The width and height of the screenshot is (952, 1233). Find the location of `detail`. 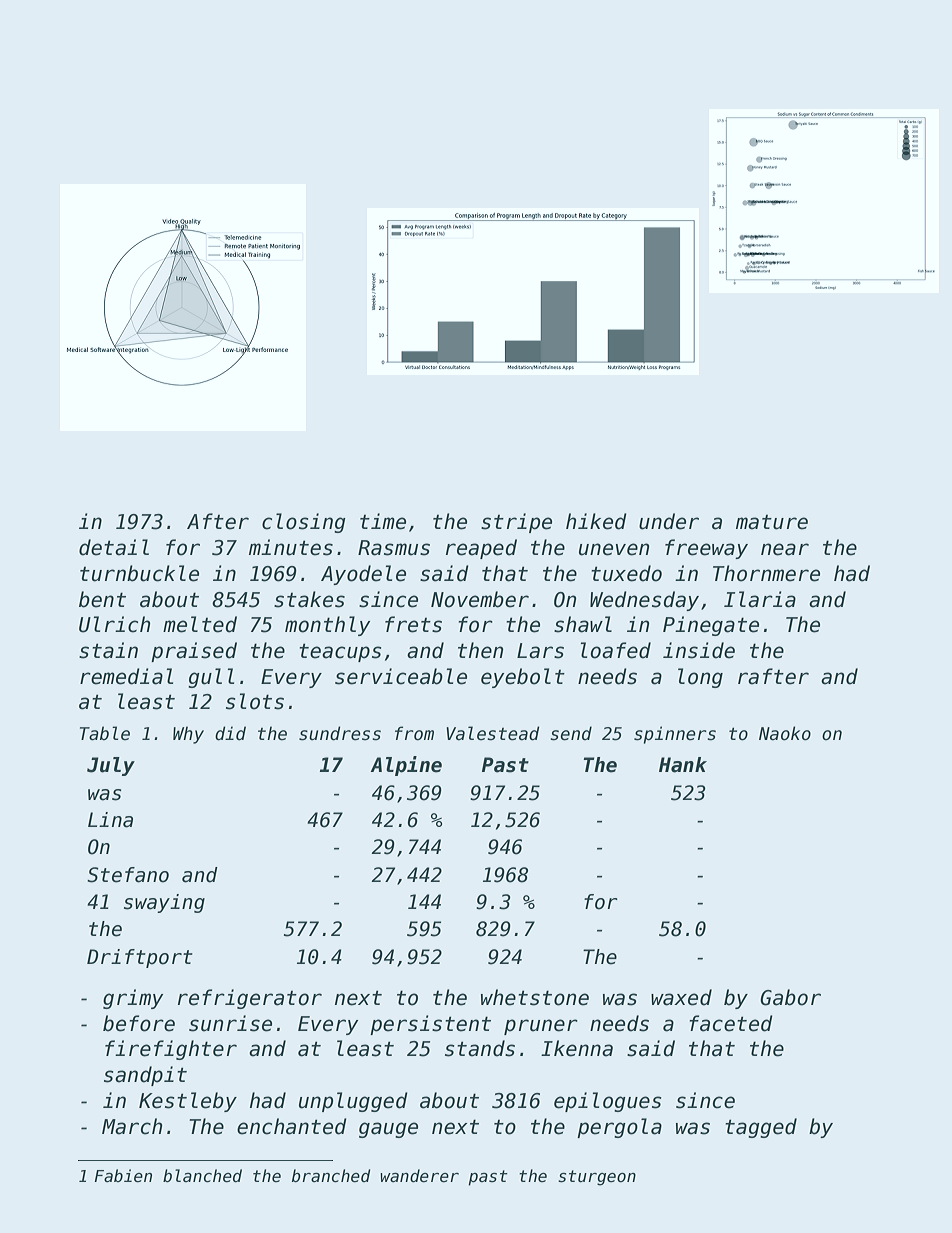

detail is located at coordinates (114, 547).
